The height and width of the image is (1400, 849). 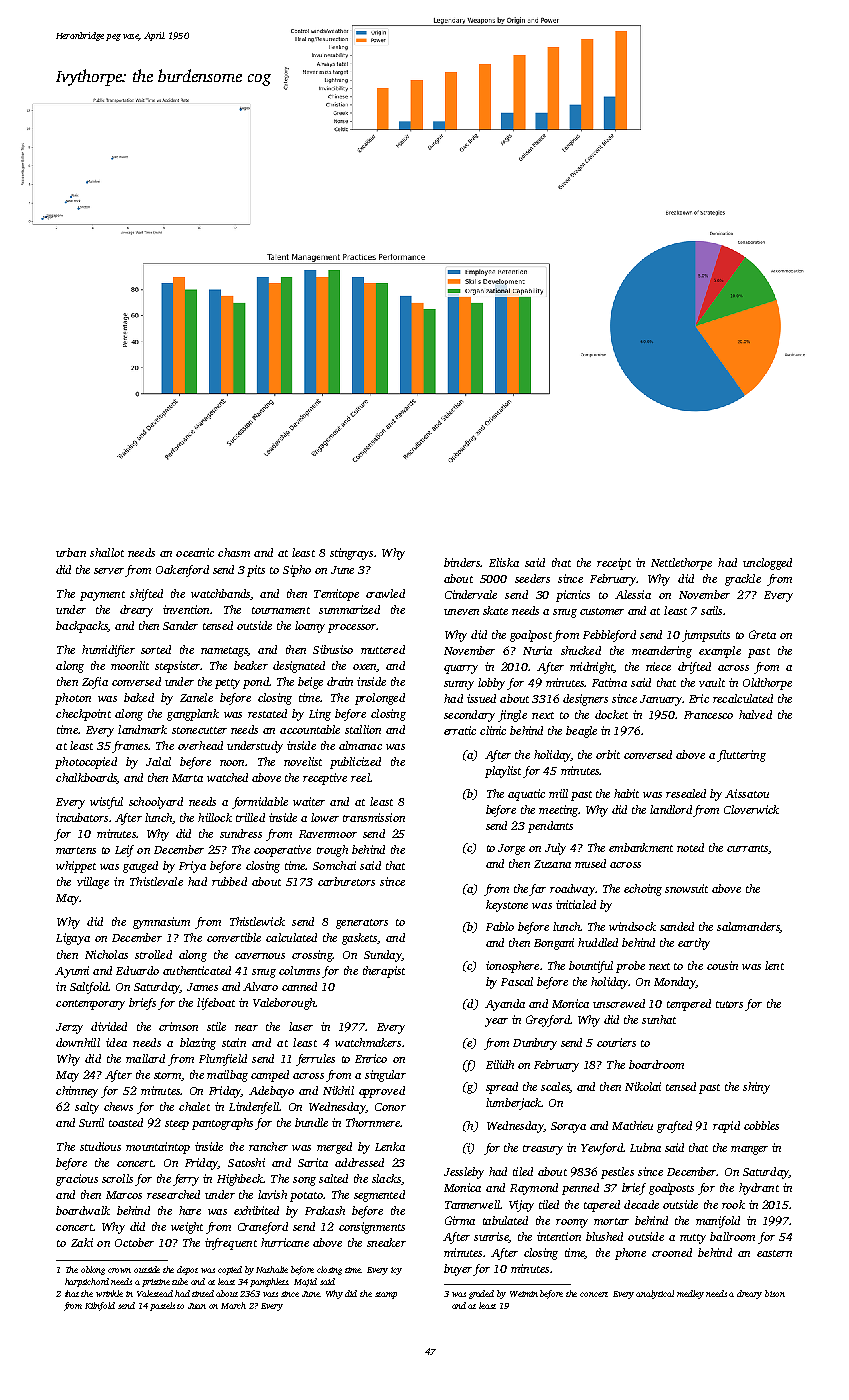 I want to click on chews, so click(x=118, y=1106).
